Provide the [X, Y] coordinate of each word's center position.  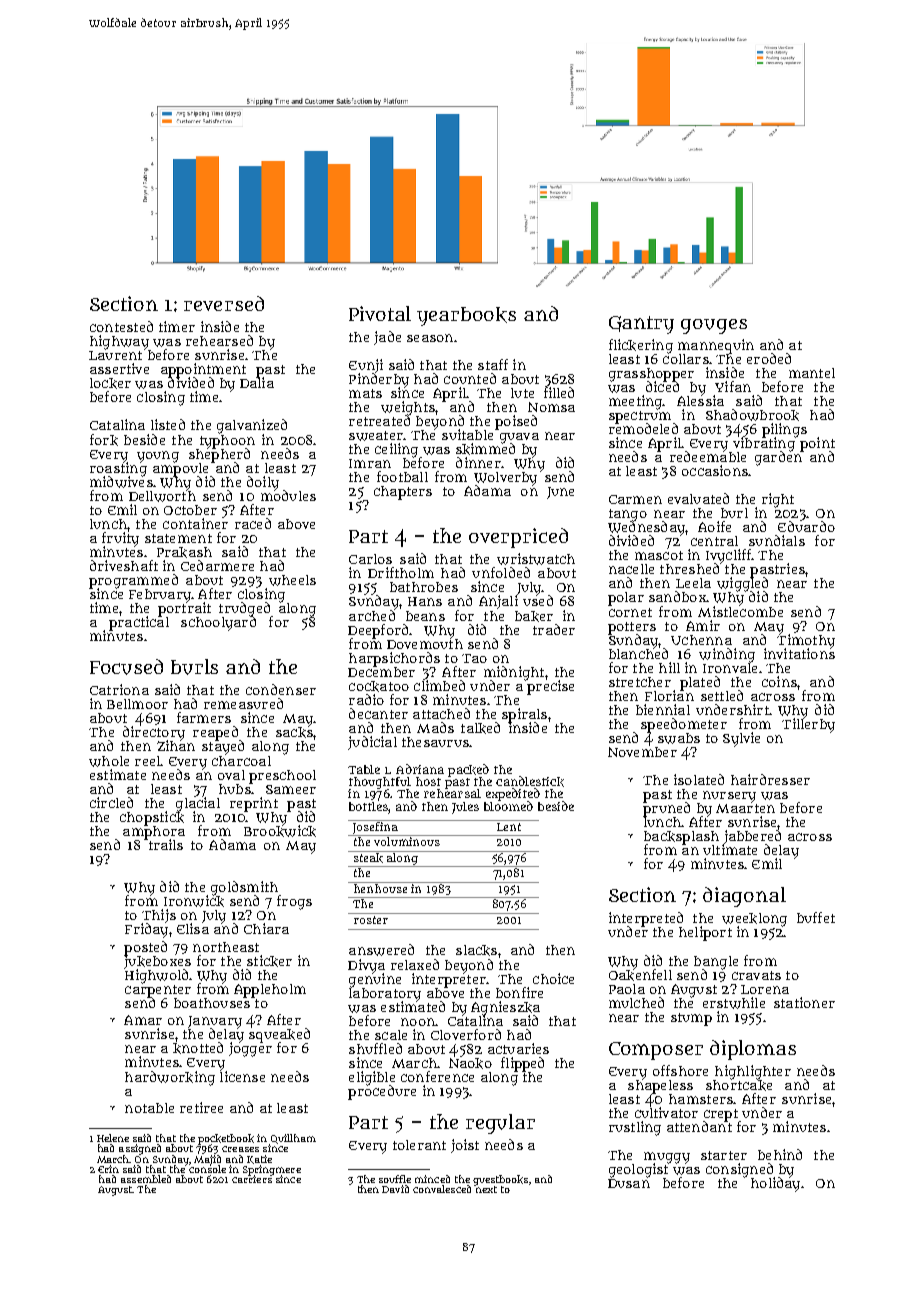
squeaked [279, 1035]
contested [121, 326]
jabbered [752, 837]
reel [147, 761]
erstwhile [734, 1003]
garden [779, 458]
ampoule [180, 469]
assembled [146, 1179]
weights [408, 408]
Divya [366, 966]
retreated [379, 420]
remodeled [643, 428]
